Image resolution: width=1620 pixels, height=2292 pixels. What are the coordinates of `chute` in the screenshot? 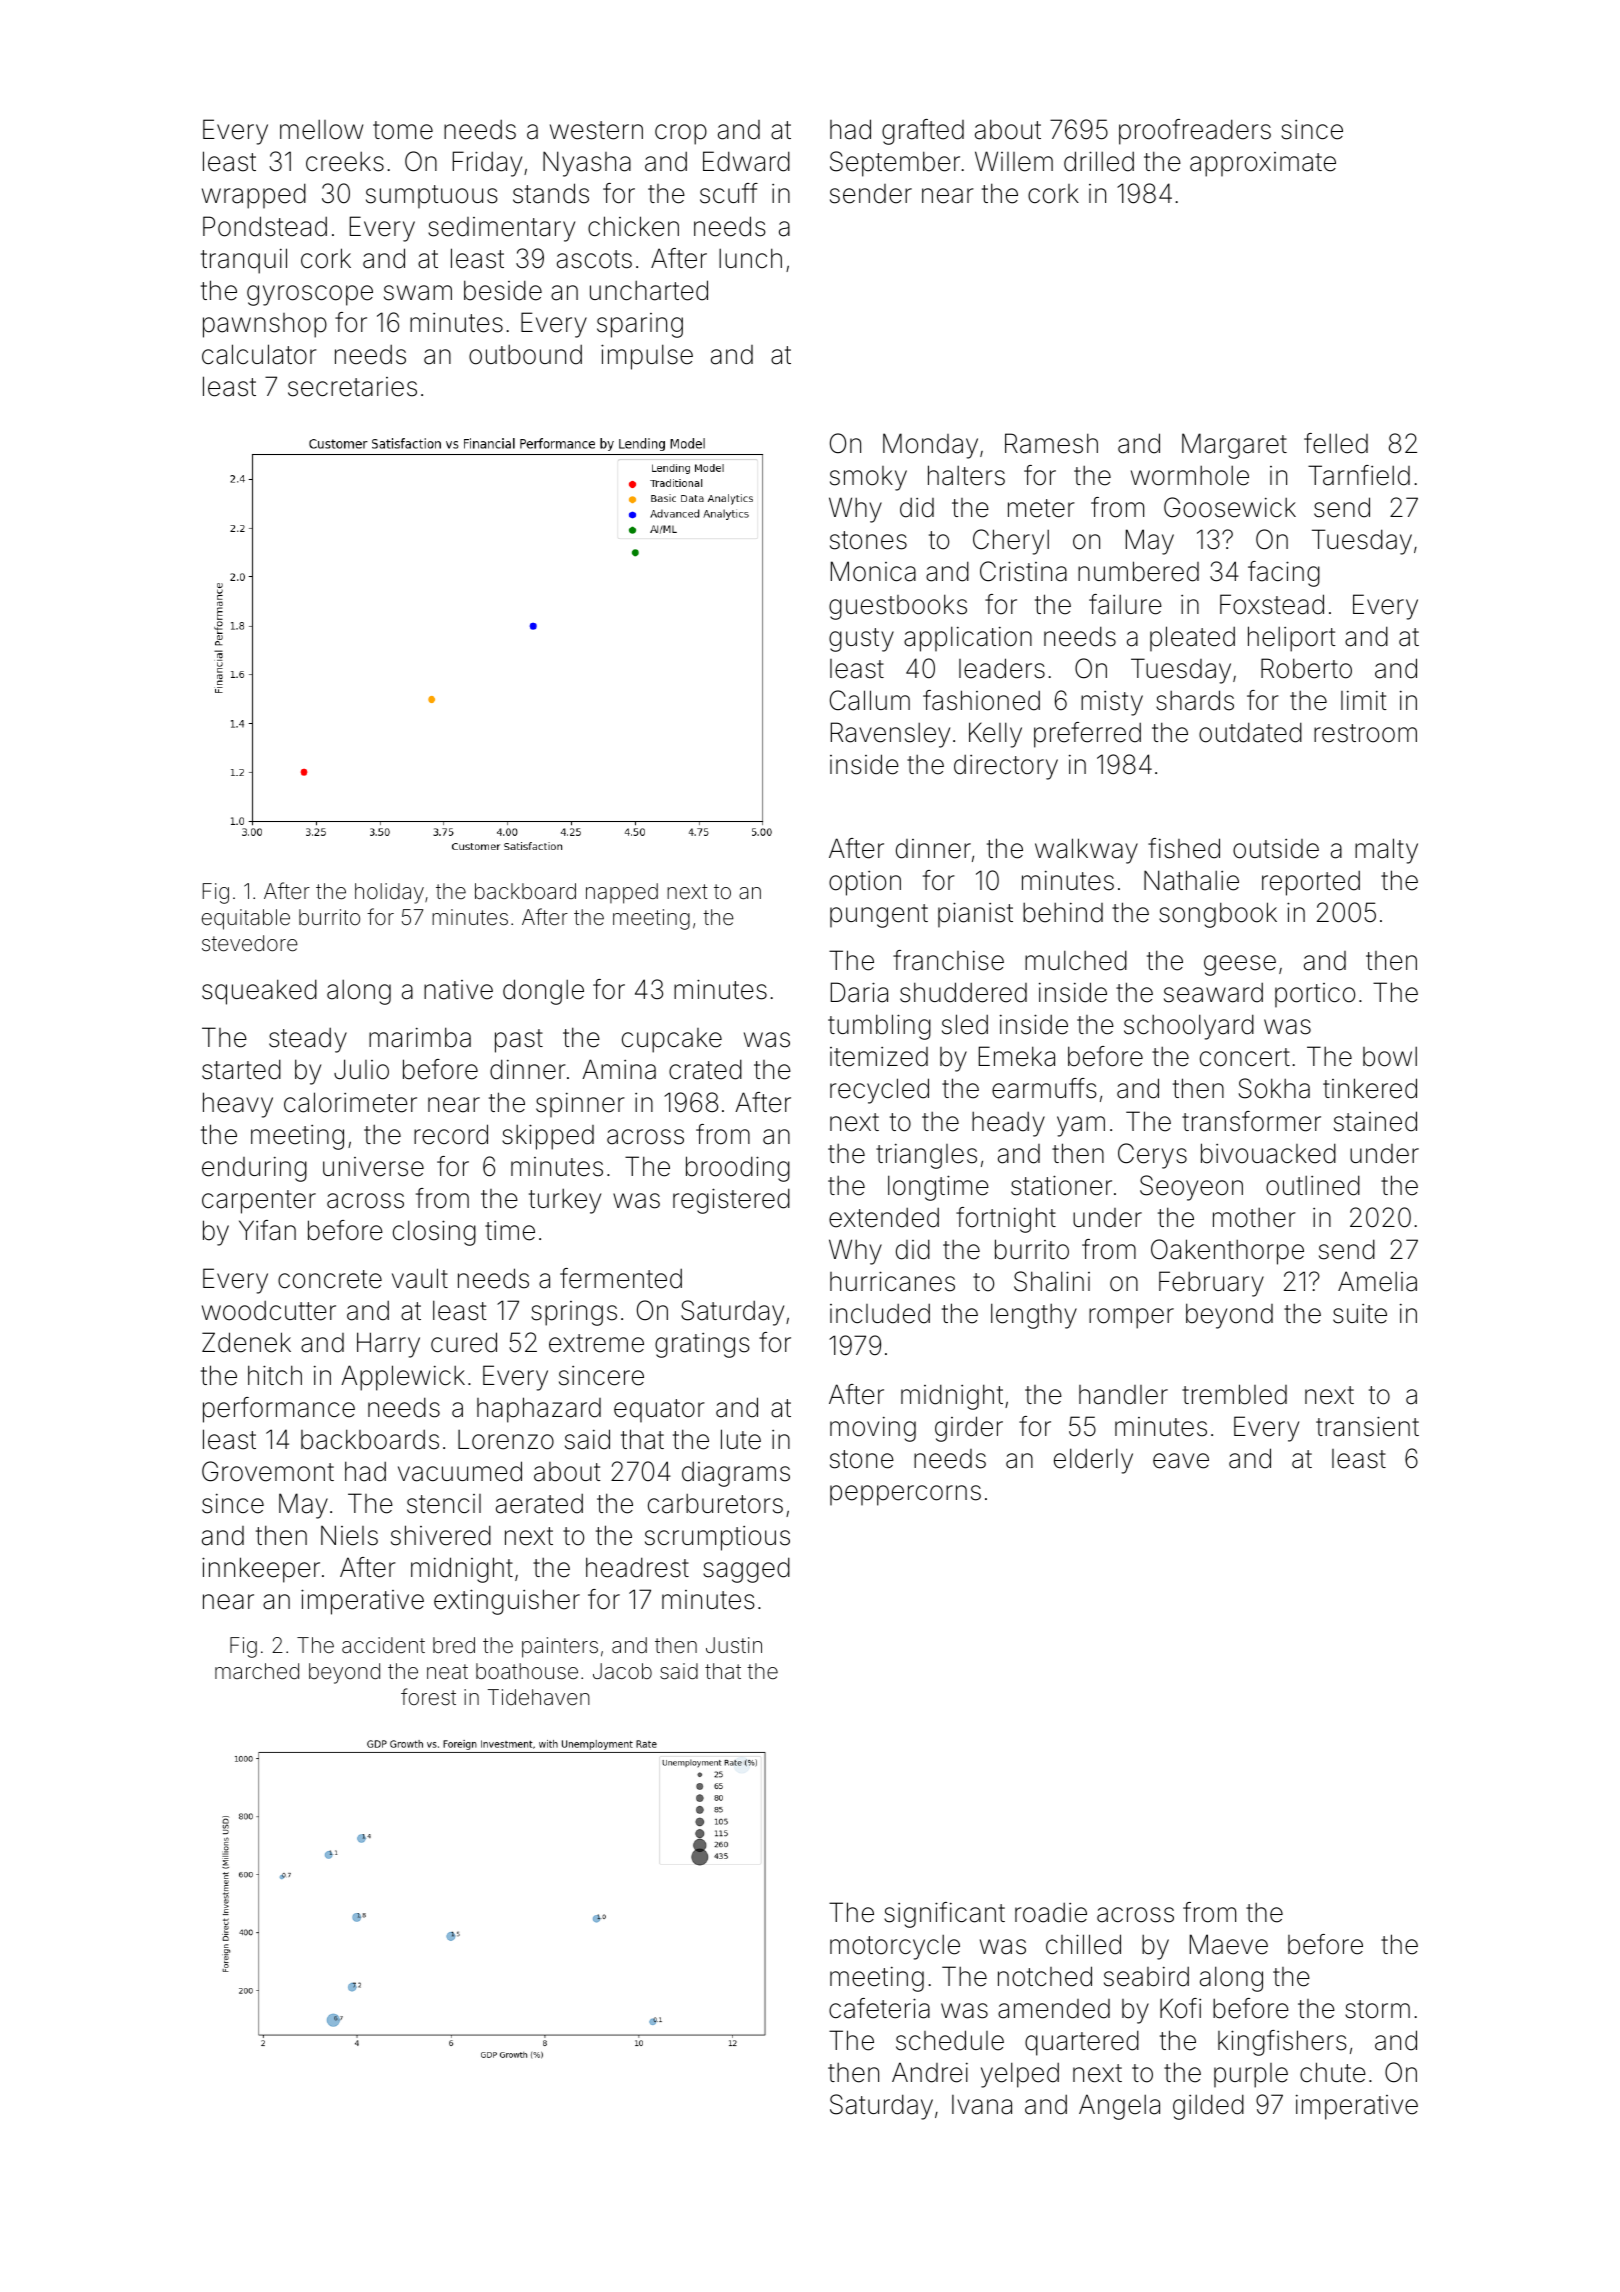 It's located at (1333, 2072).
